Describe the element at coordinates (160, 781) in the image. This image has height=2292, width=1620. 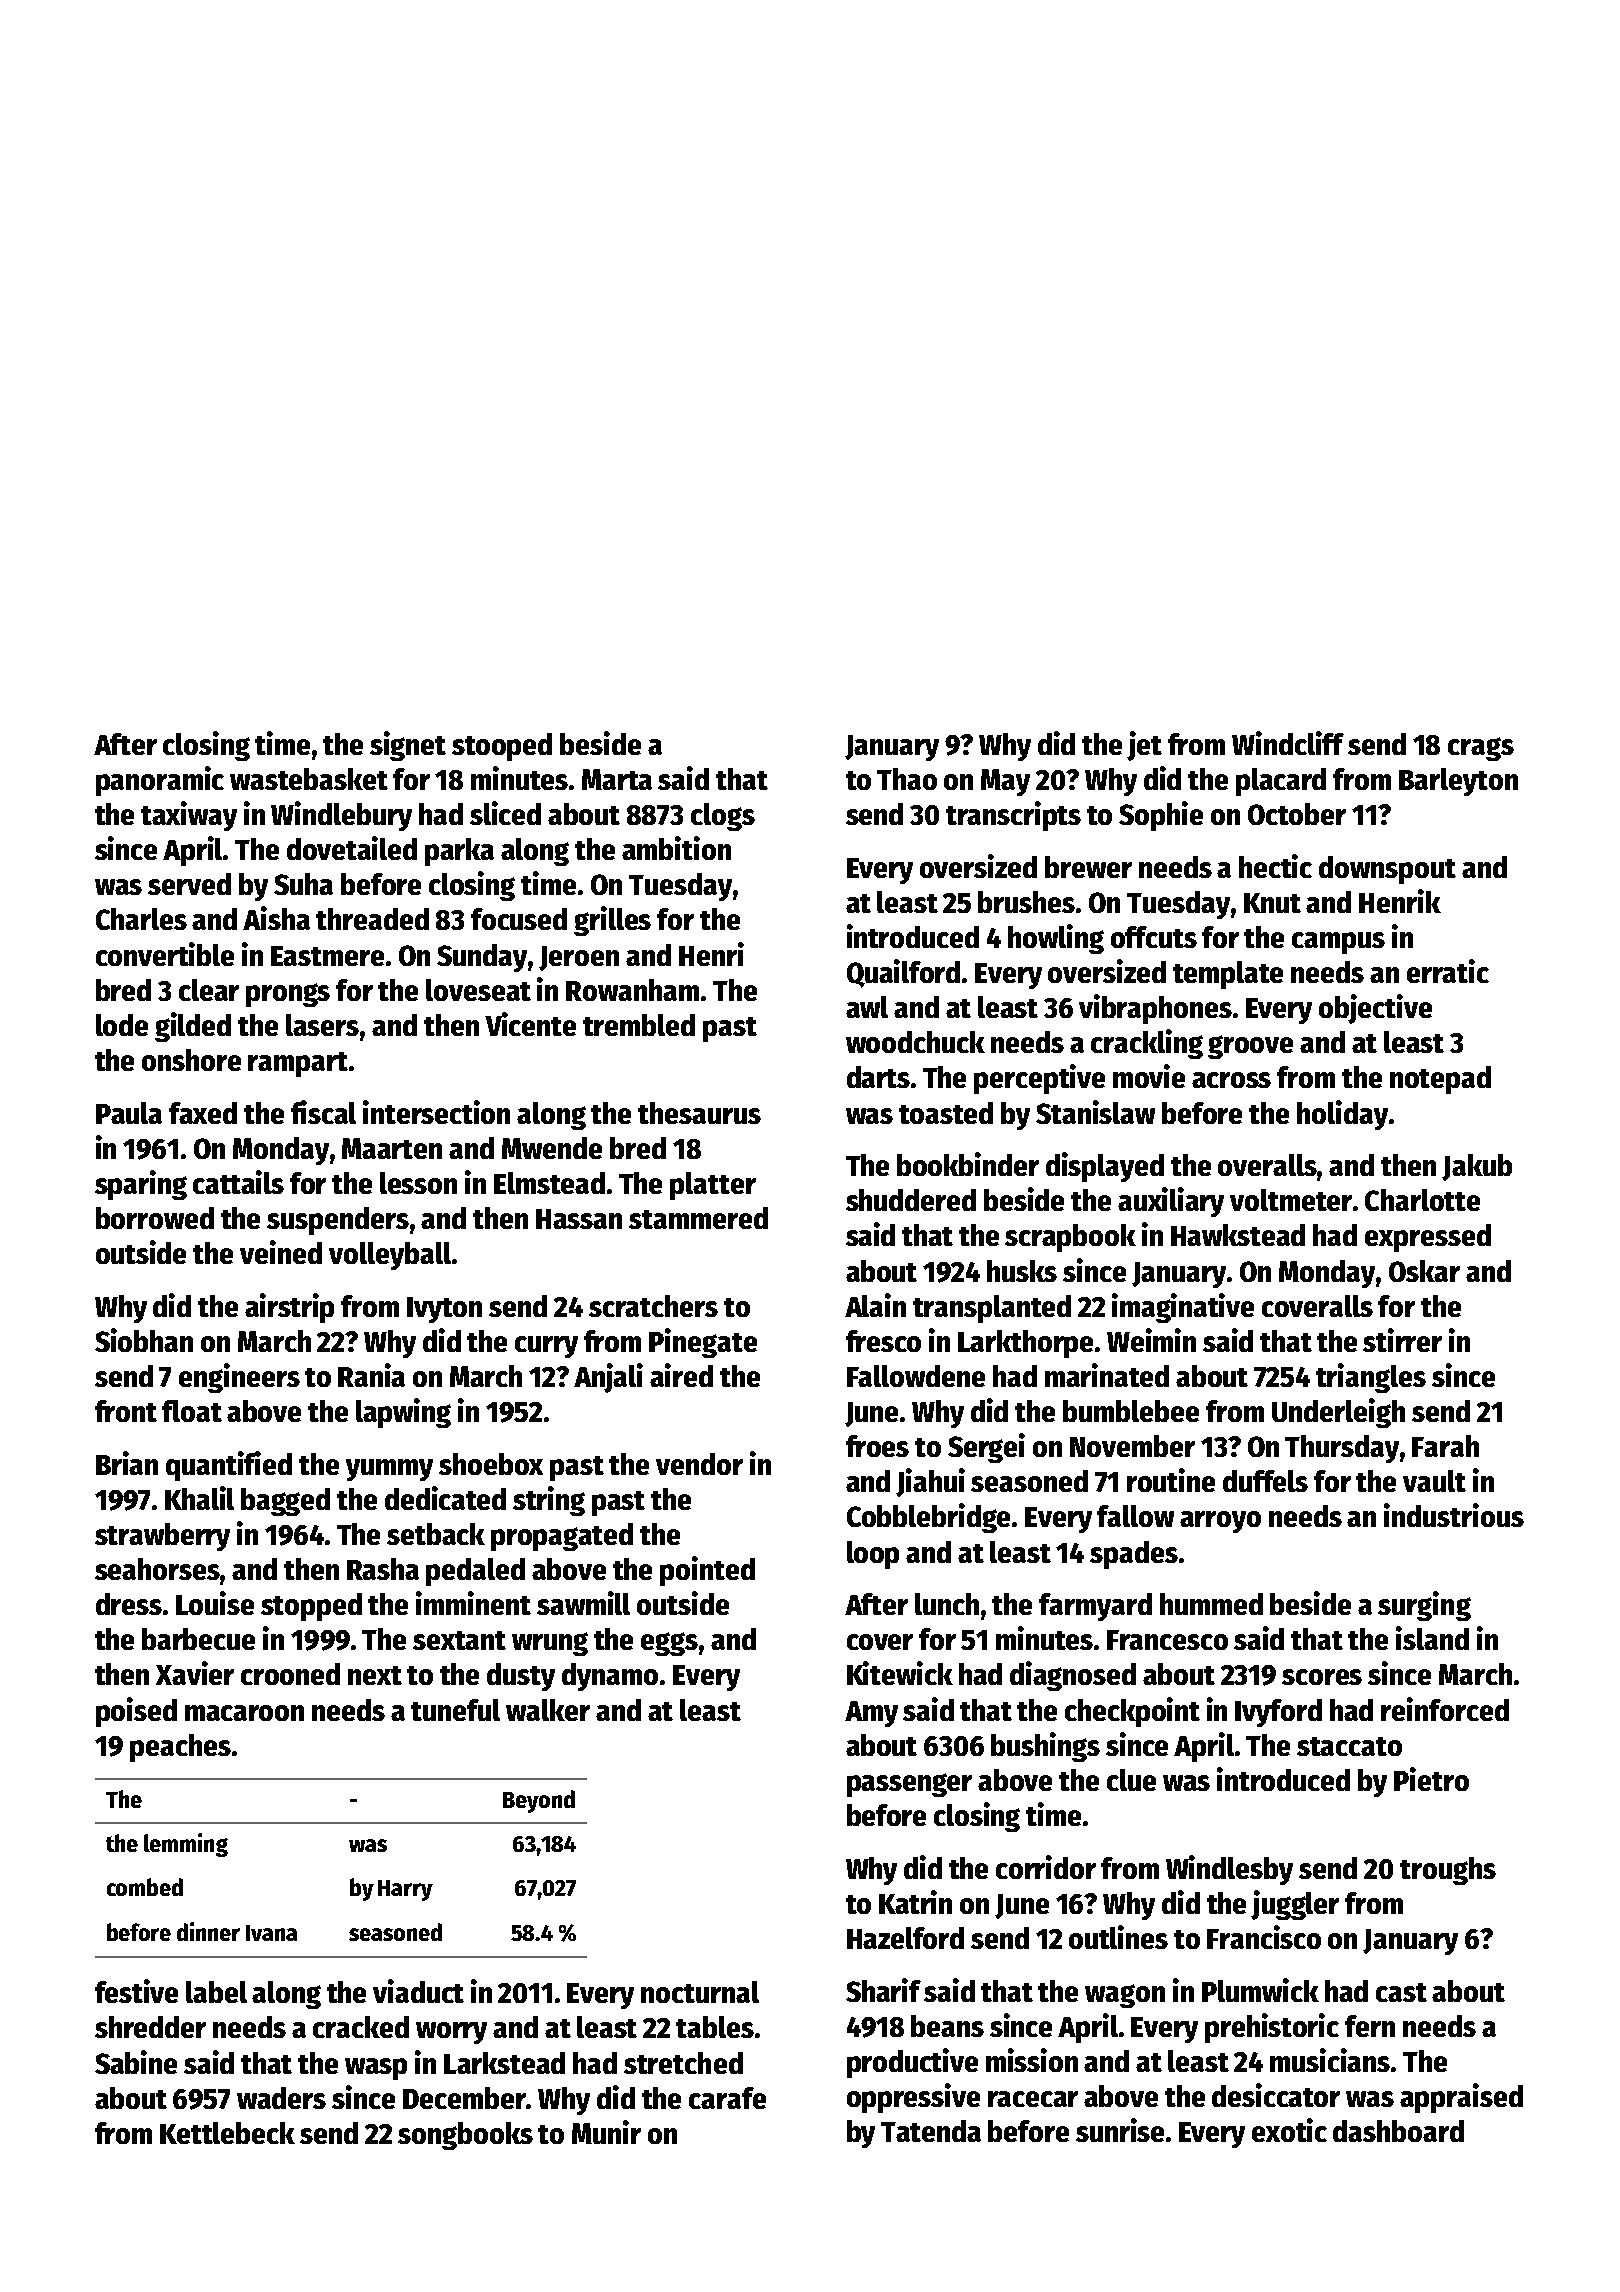
I see `panoramic` at that location.
